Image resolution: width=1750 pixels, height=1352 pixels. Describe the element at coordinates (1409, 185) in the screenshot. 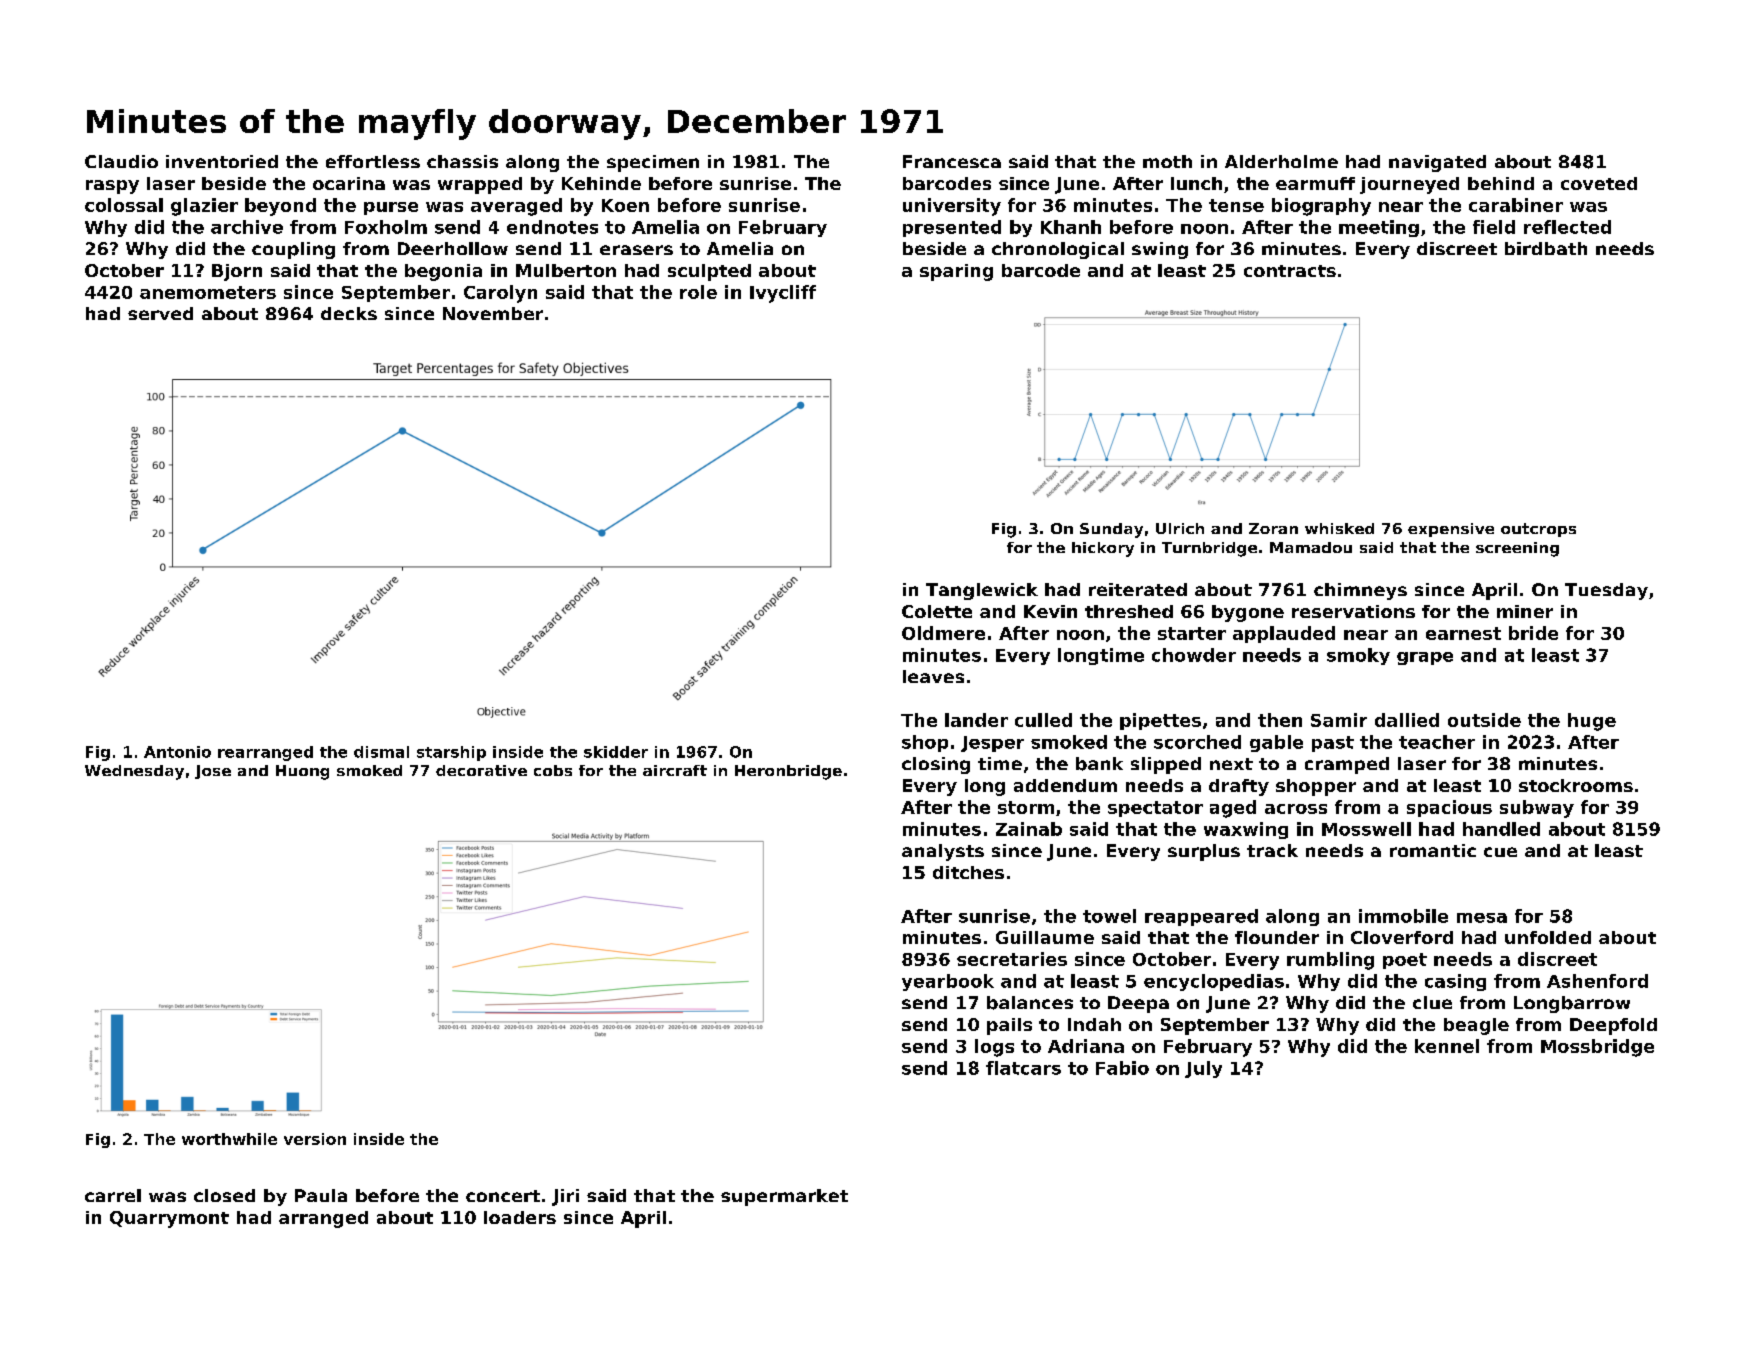

I see `journeyed` at that location.
